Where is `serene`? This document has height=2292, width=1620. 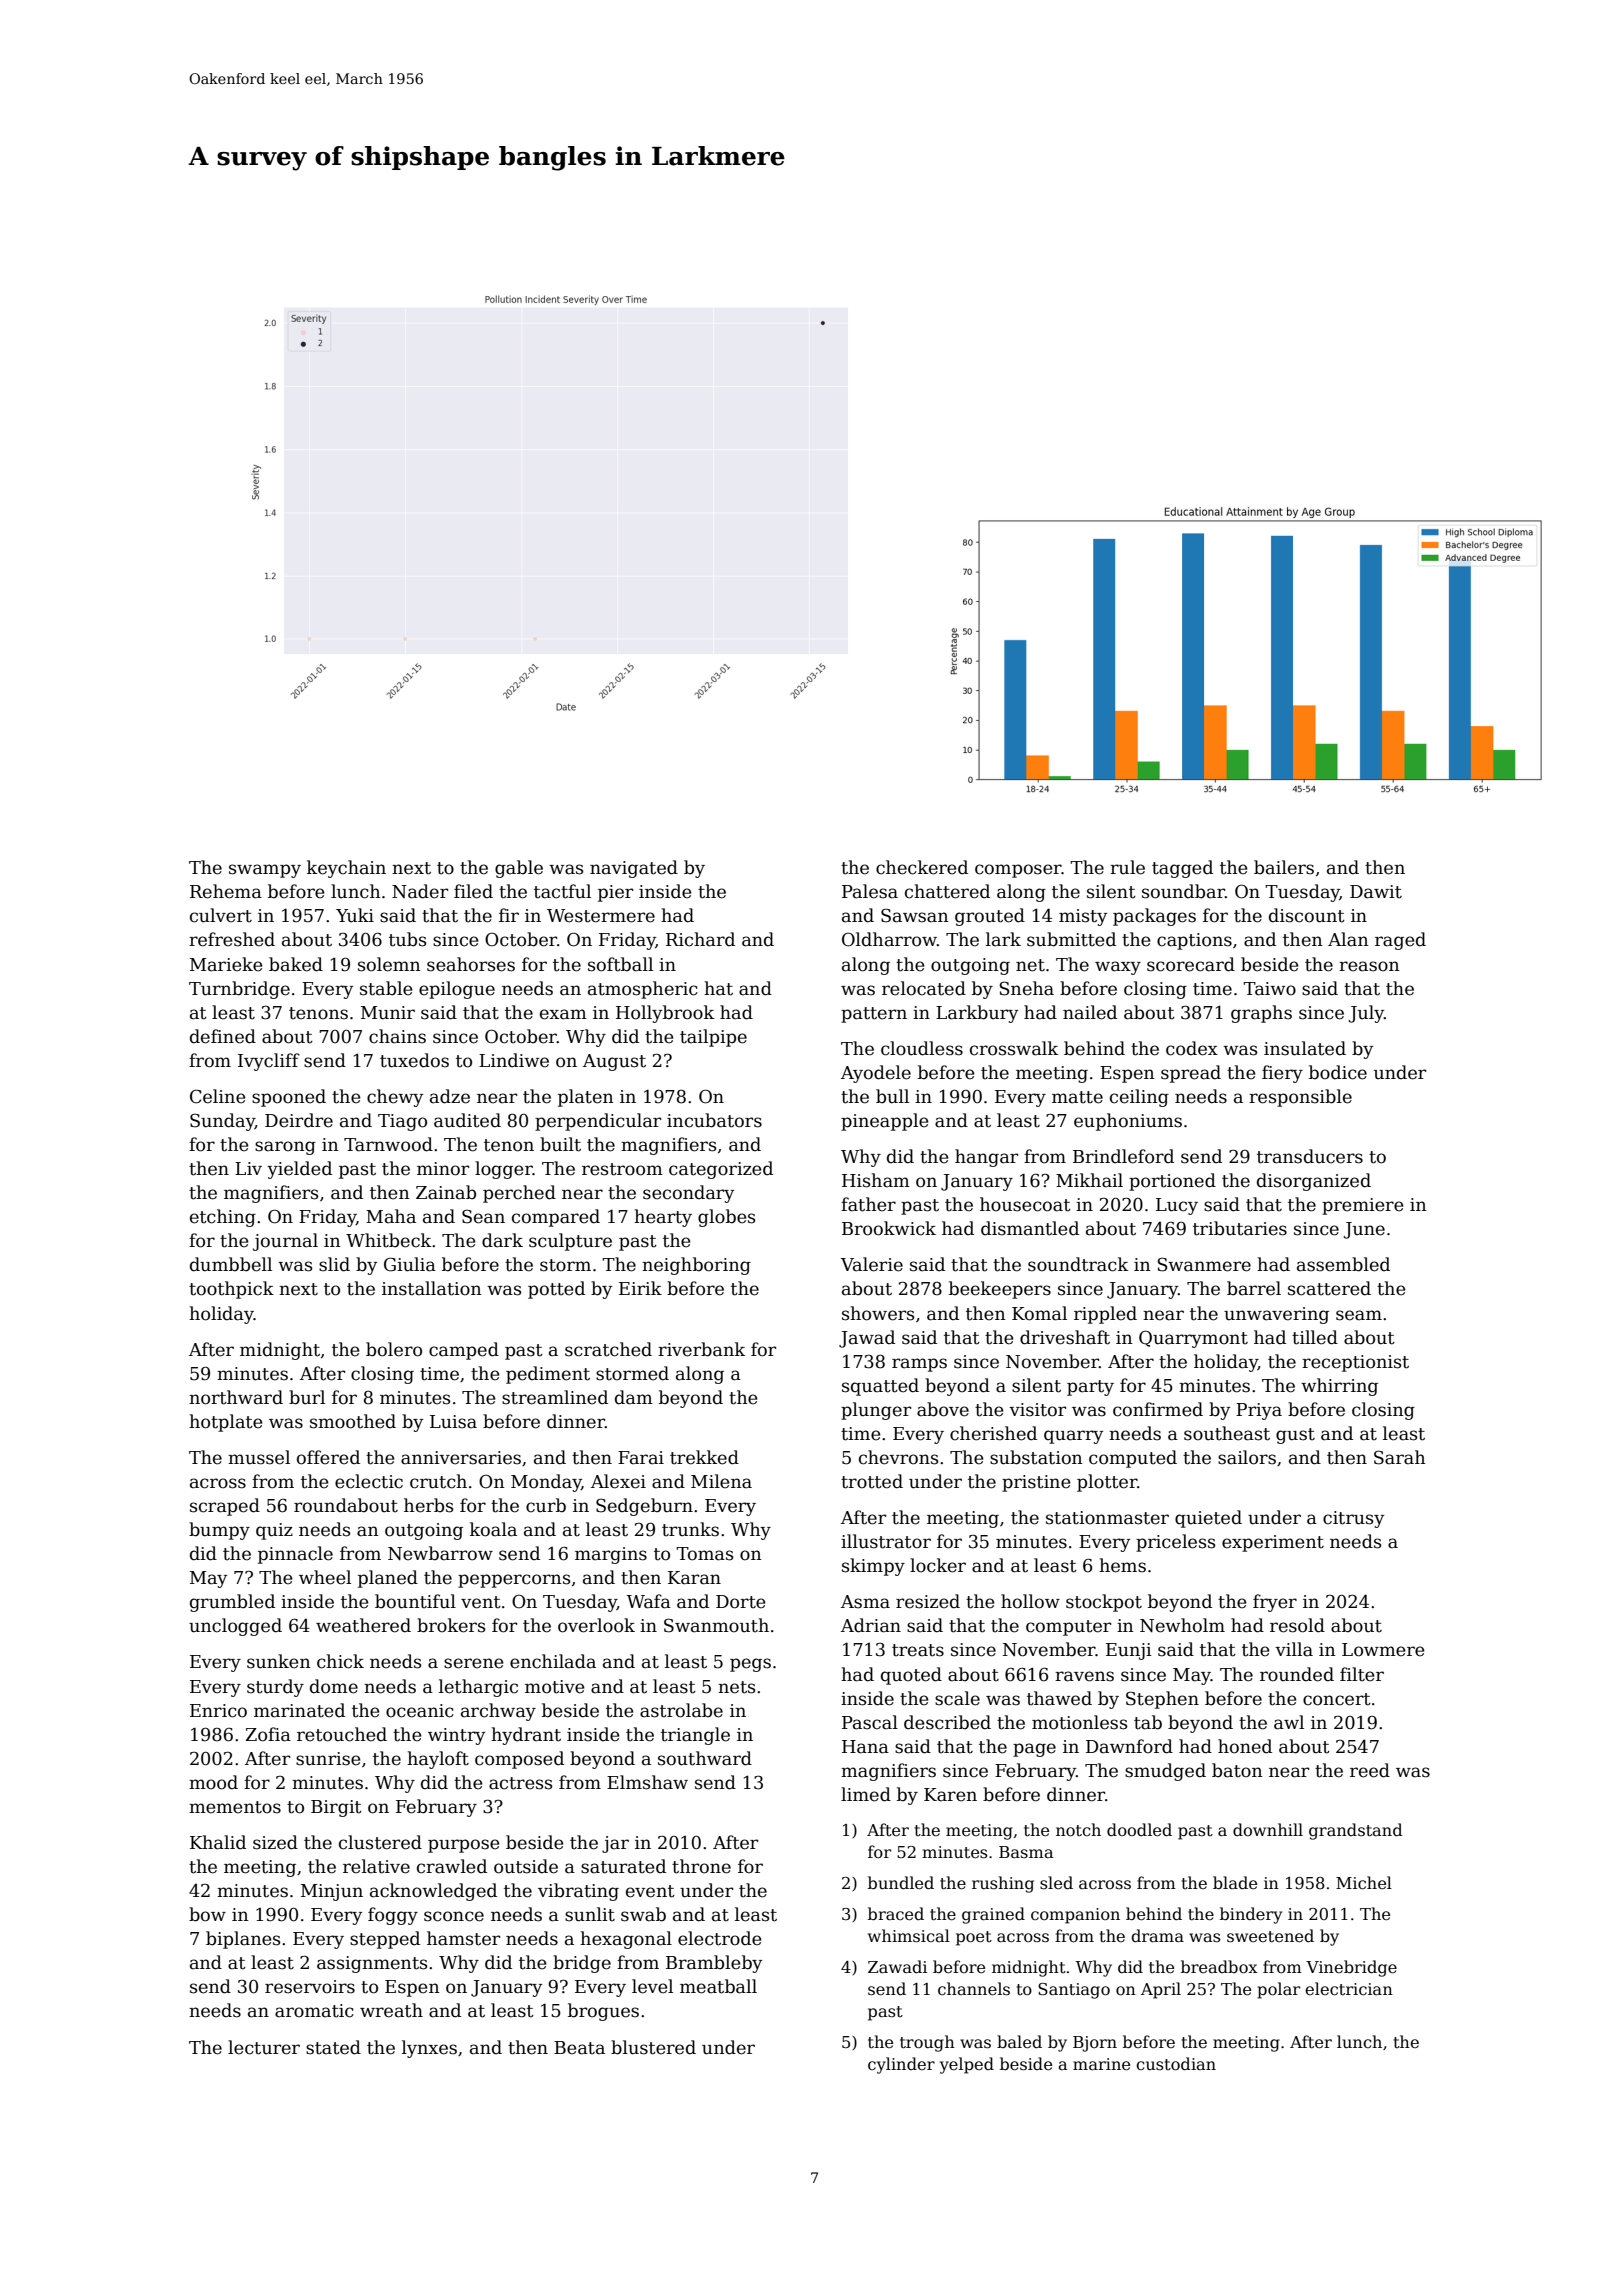 serene is located at coordinates (474, 1663).
